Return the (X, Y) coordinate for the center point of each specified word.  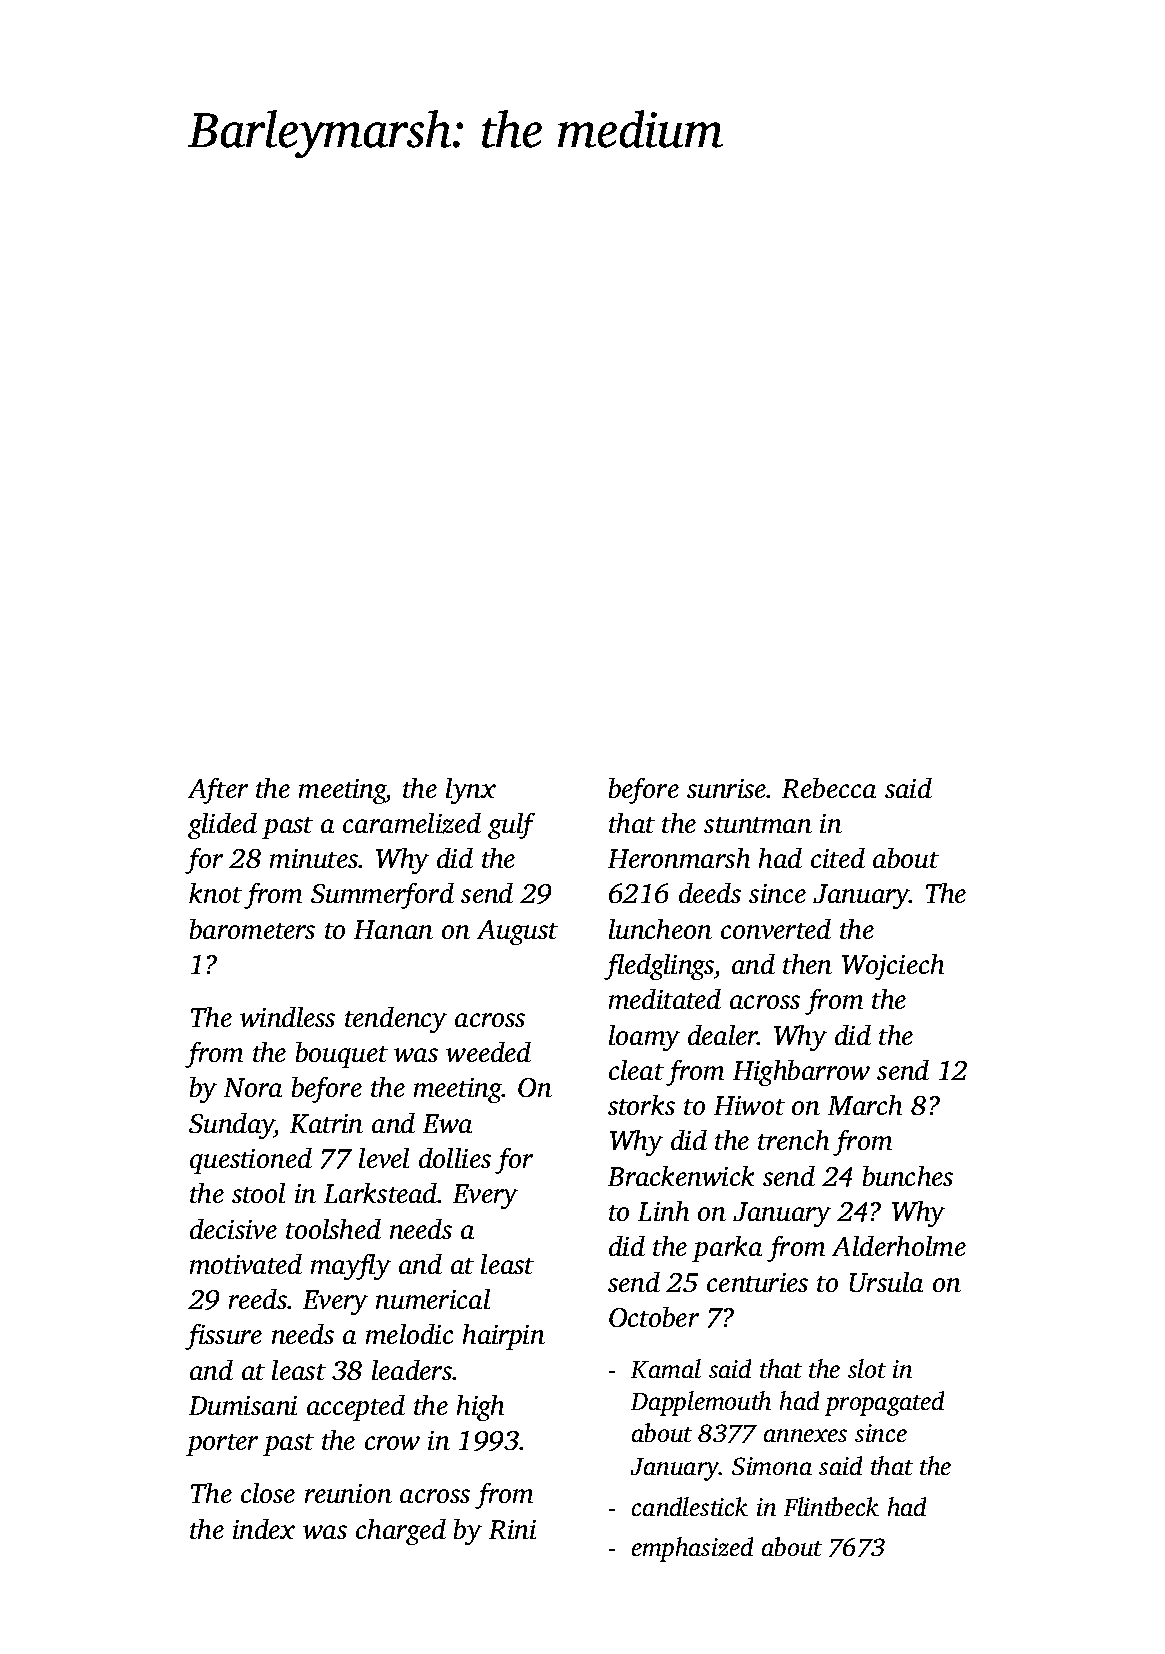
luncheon (660, 929)
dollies (455, 1158)
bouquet (342, 1055)
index (264, 1529)
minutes (314, 858)
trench (793, 1140)
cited (838, 858)
